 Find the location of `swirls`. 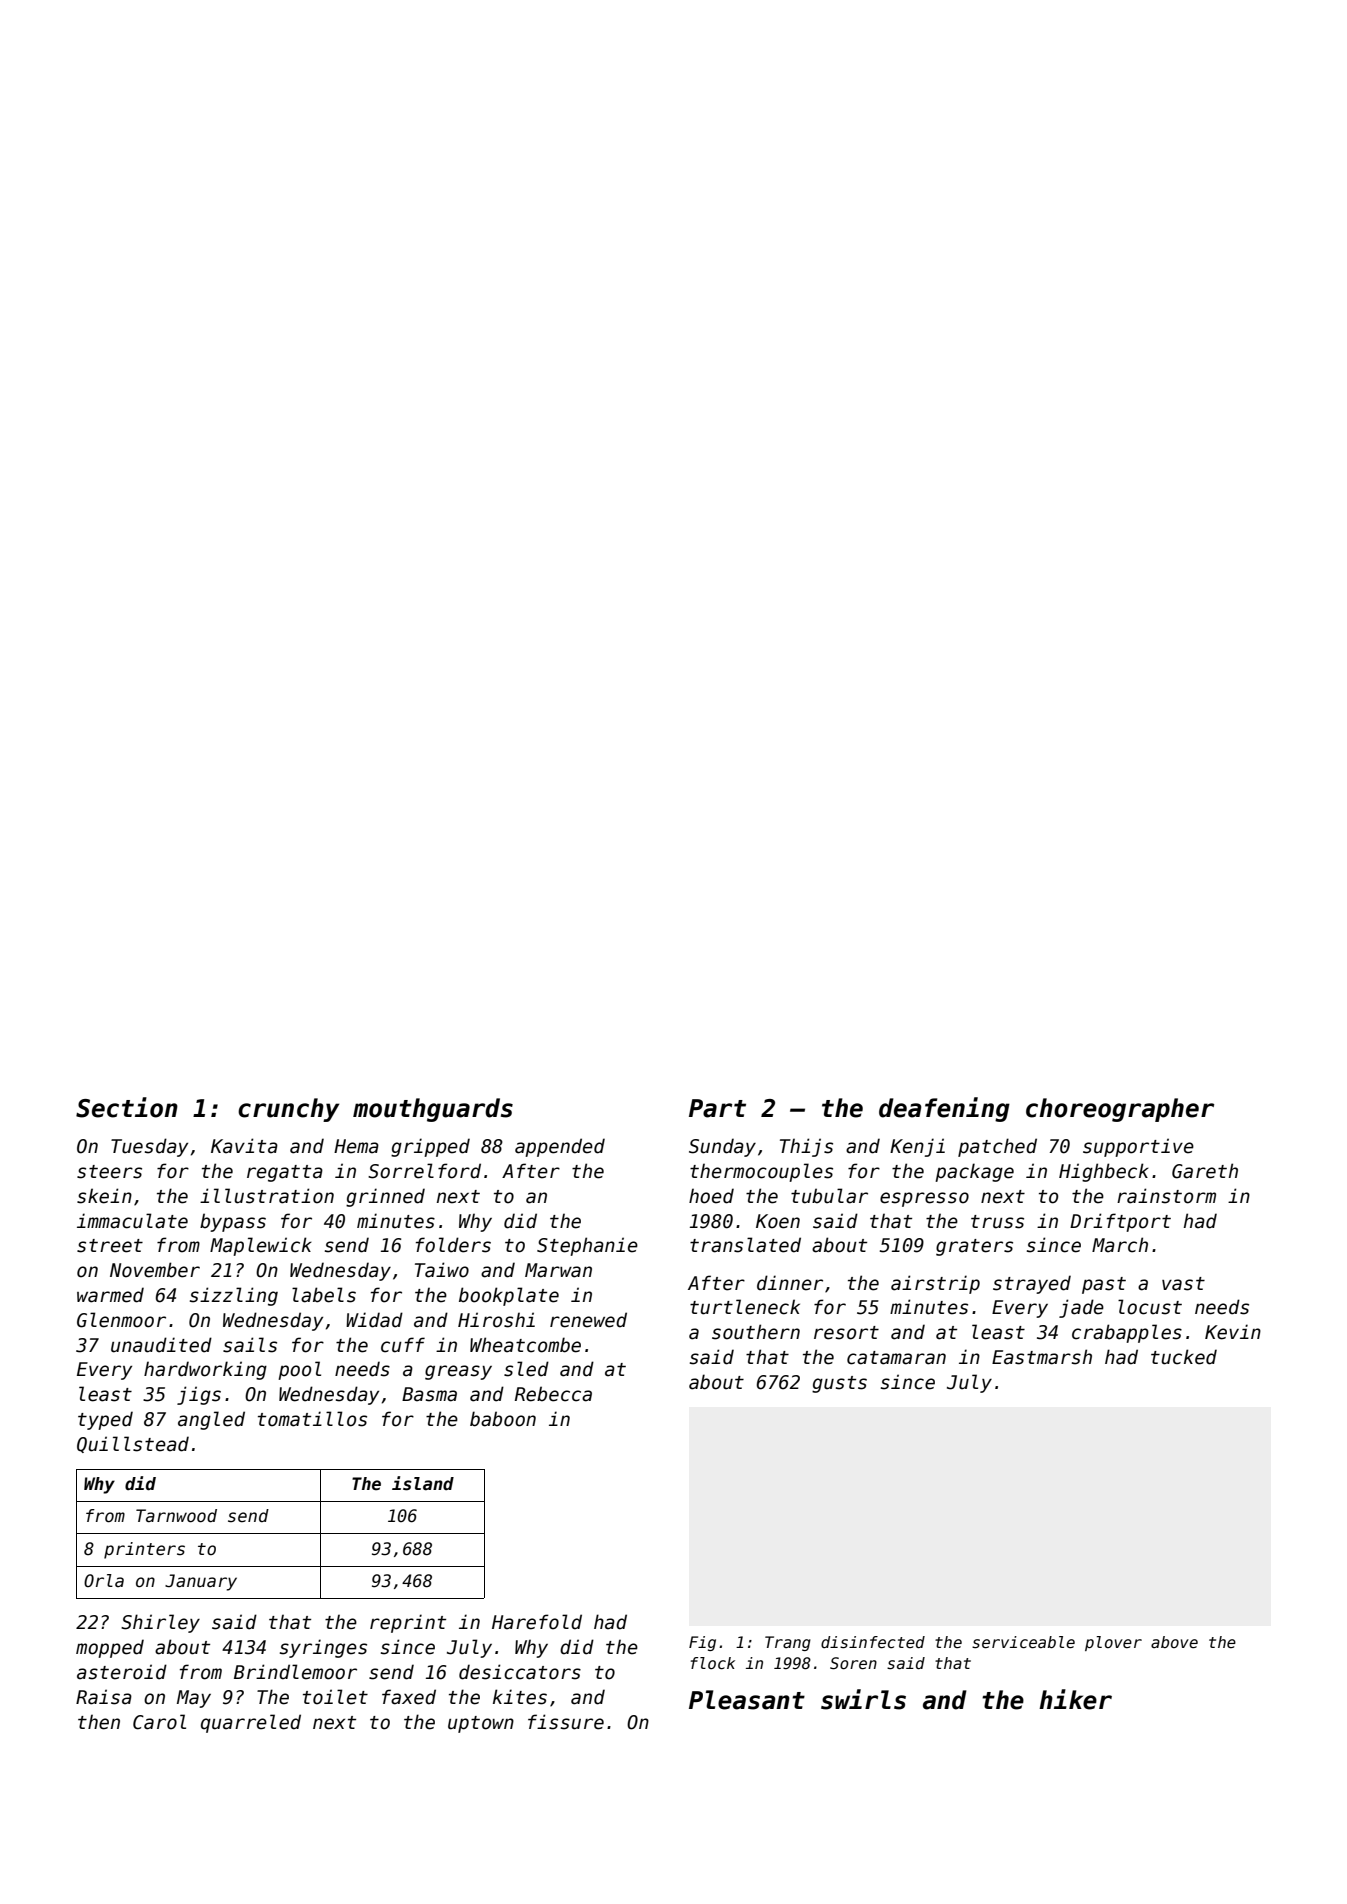

swirls is located at coordinates (863, 1699).
